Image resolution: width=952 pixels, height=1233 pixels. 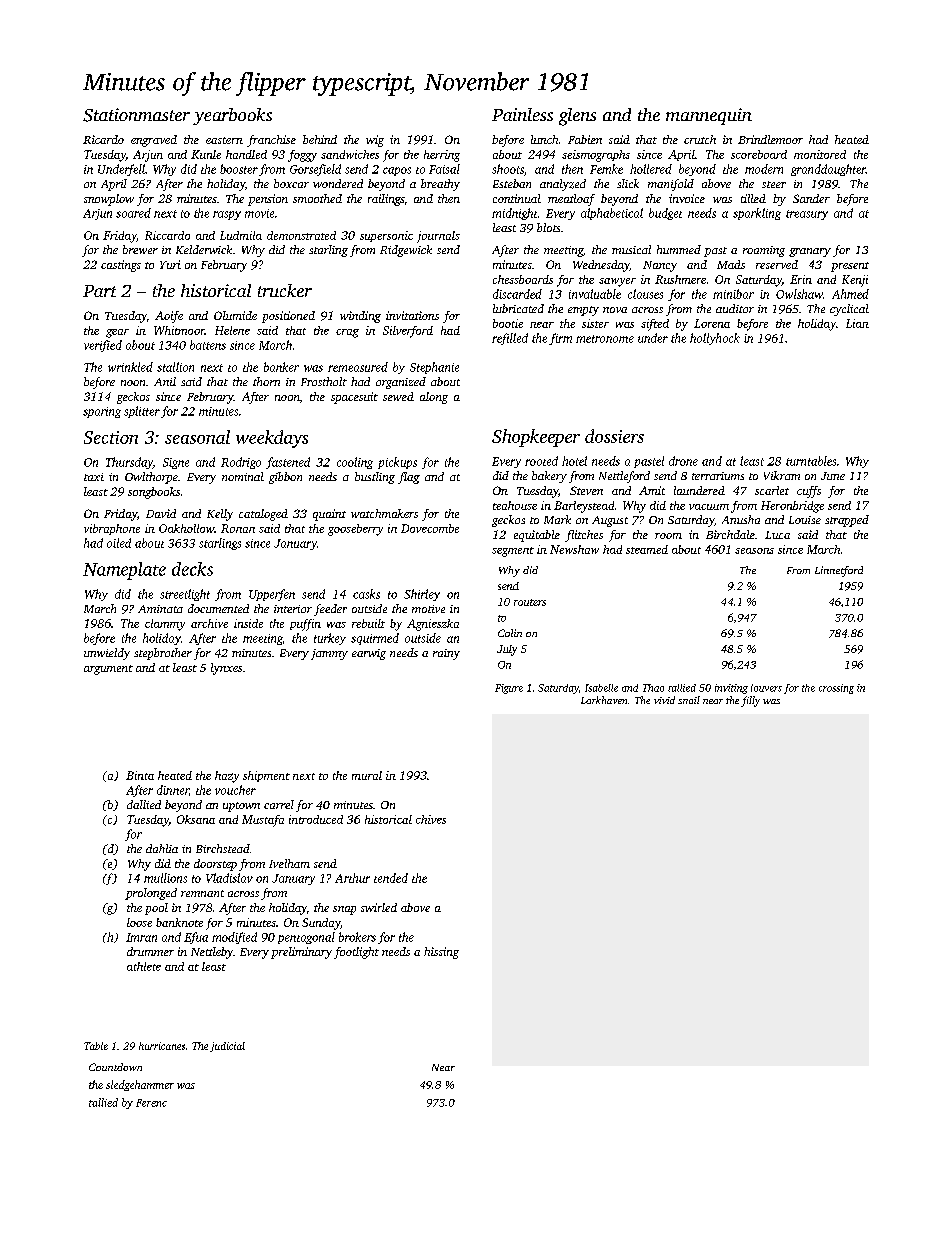 I want to click on judicial, so click(x=227, y=1047).
